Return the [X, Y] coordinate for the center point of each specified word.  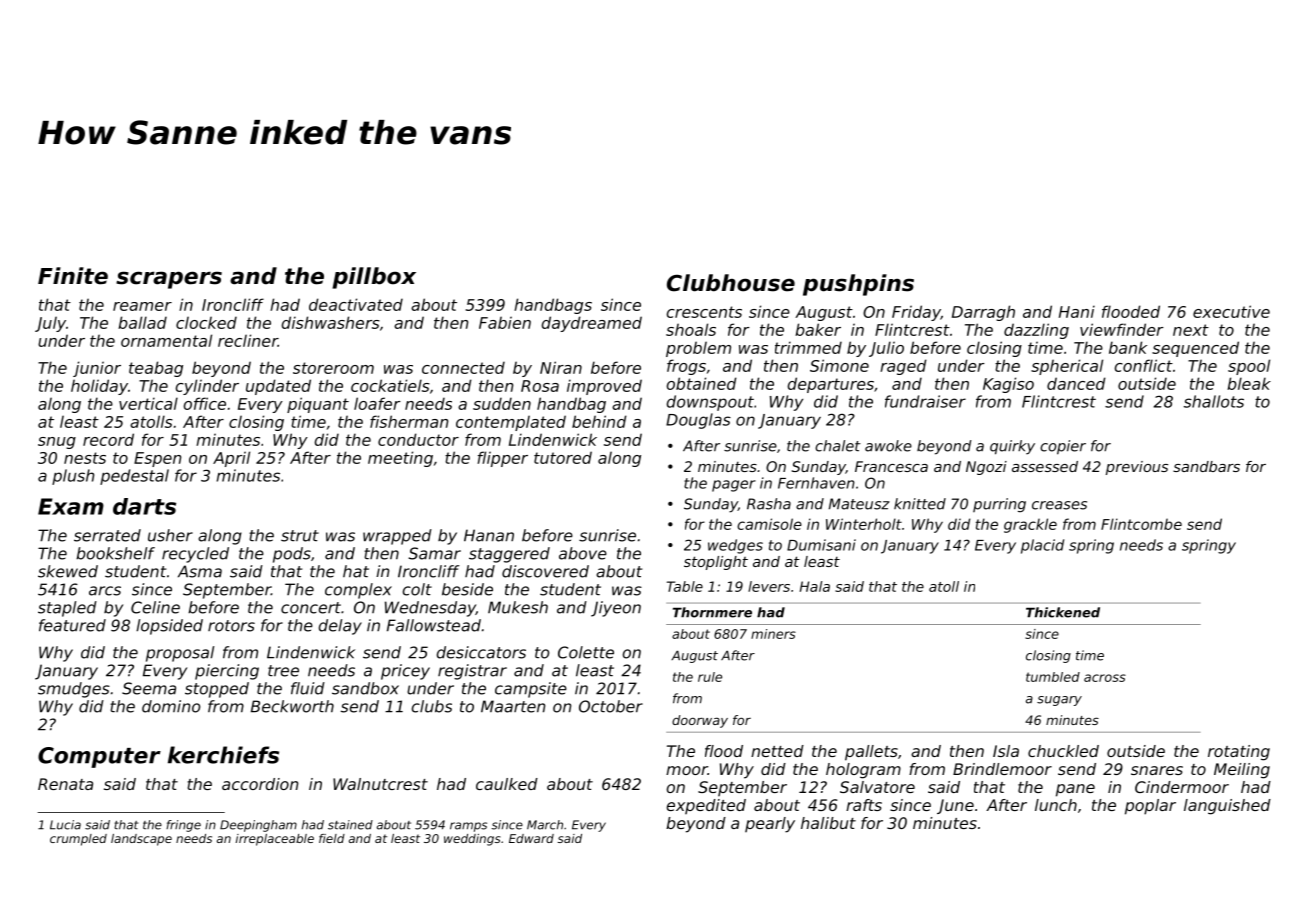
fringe [183, 826]
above [583, 553]
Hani [1077, 311]
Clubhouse [731, 283]
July [50, 324]
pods [292, 555]
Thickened [1063, 612]
